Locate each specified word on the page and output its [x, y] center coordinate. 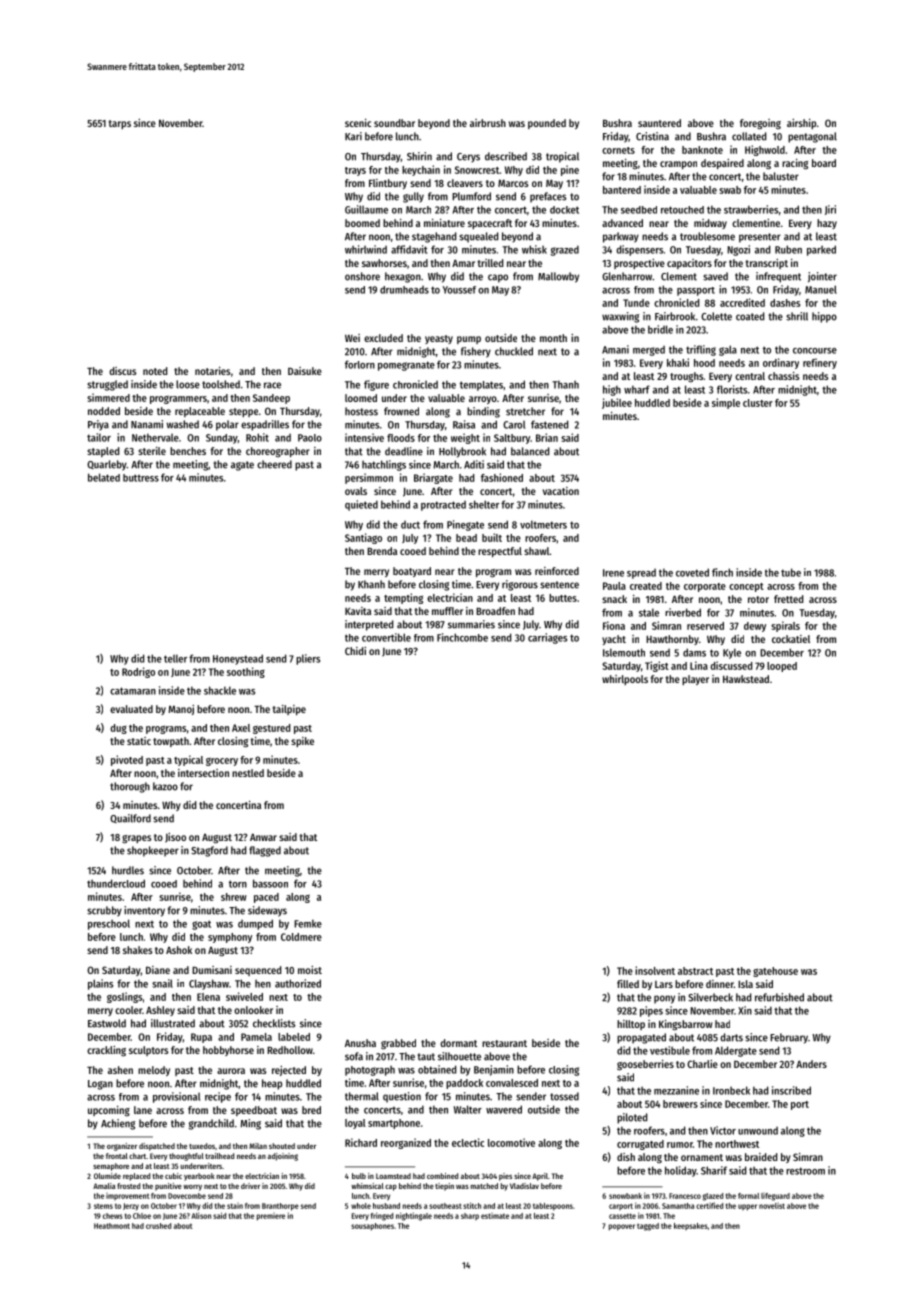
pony [664, 999]
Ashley [160, 1011]
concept [746, 587]
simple [726, 403]
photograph [370, 1070]
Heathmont [112, 1226]
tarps [120, 124]
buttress [141, 478]
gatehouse [775, 972]
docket [564, 210]
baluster [781, 176]
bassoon [270, 883]
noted [155, 371]
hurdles [128, 870]
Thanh [565, 384]
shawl [536, 551]
